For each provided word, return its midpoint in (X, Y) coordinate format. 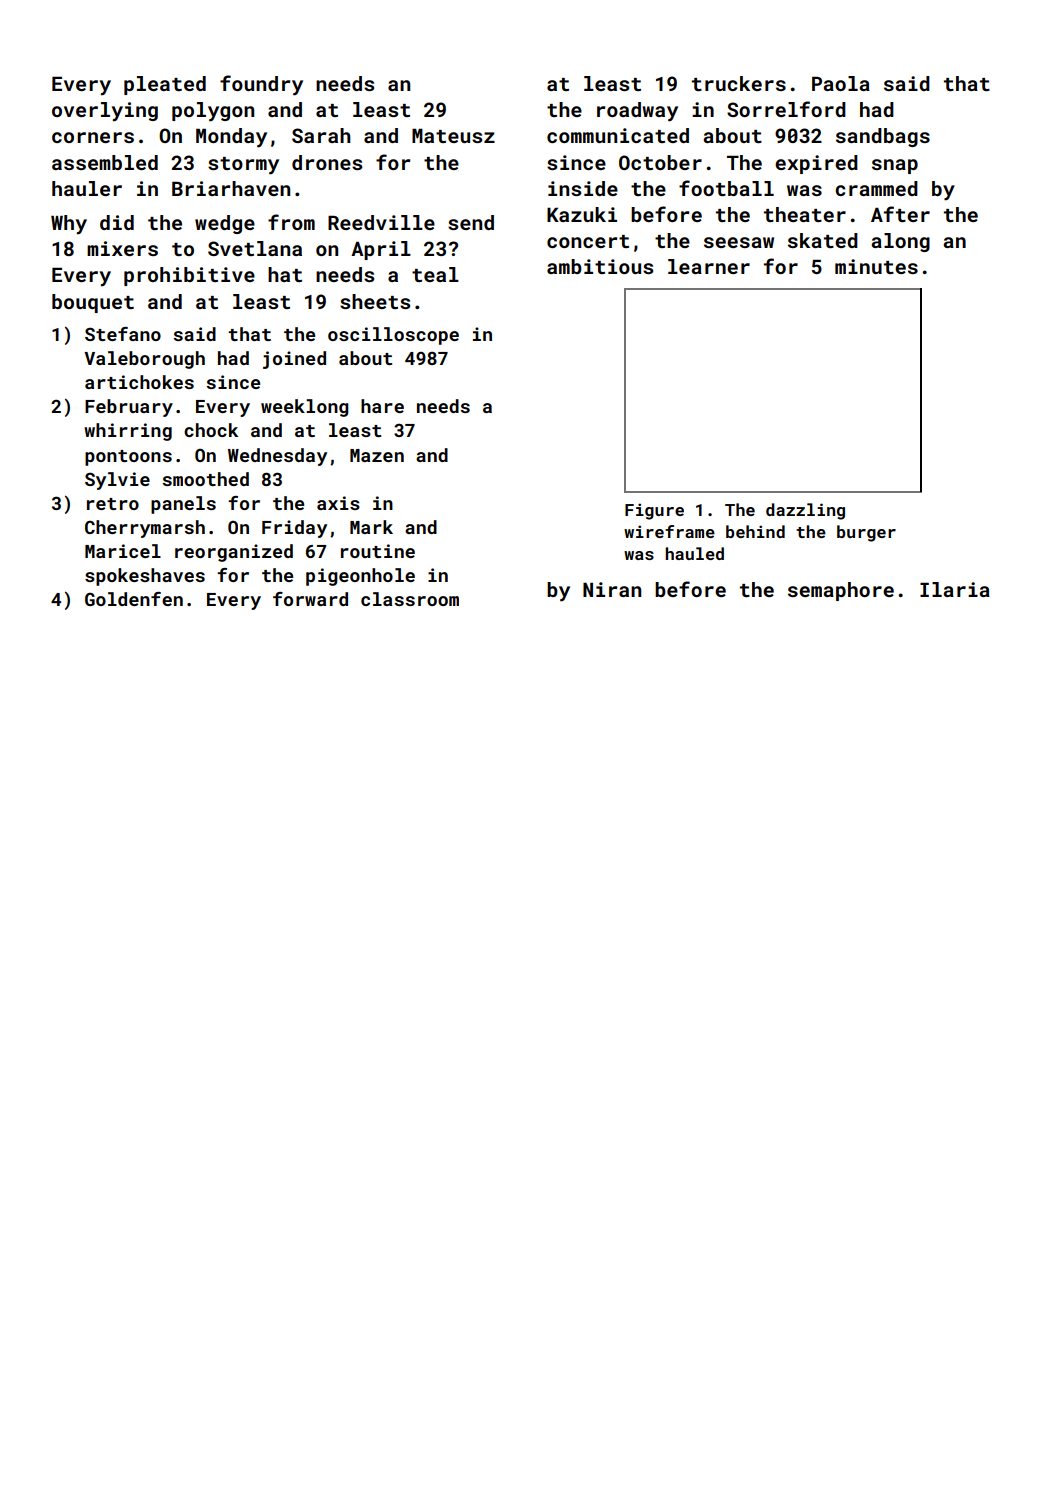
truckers (739, 83)
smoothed (206, 479)
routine (378, 551)
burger (866, 533)
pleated (165, 85)
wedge (225, 224)
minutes (876, 266)
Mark (371, 527)
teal (435, 274)
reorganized (234, 553)
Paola (841, 83)
